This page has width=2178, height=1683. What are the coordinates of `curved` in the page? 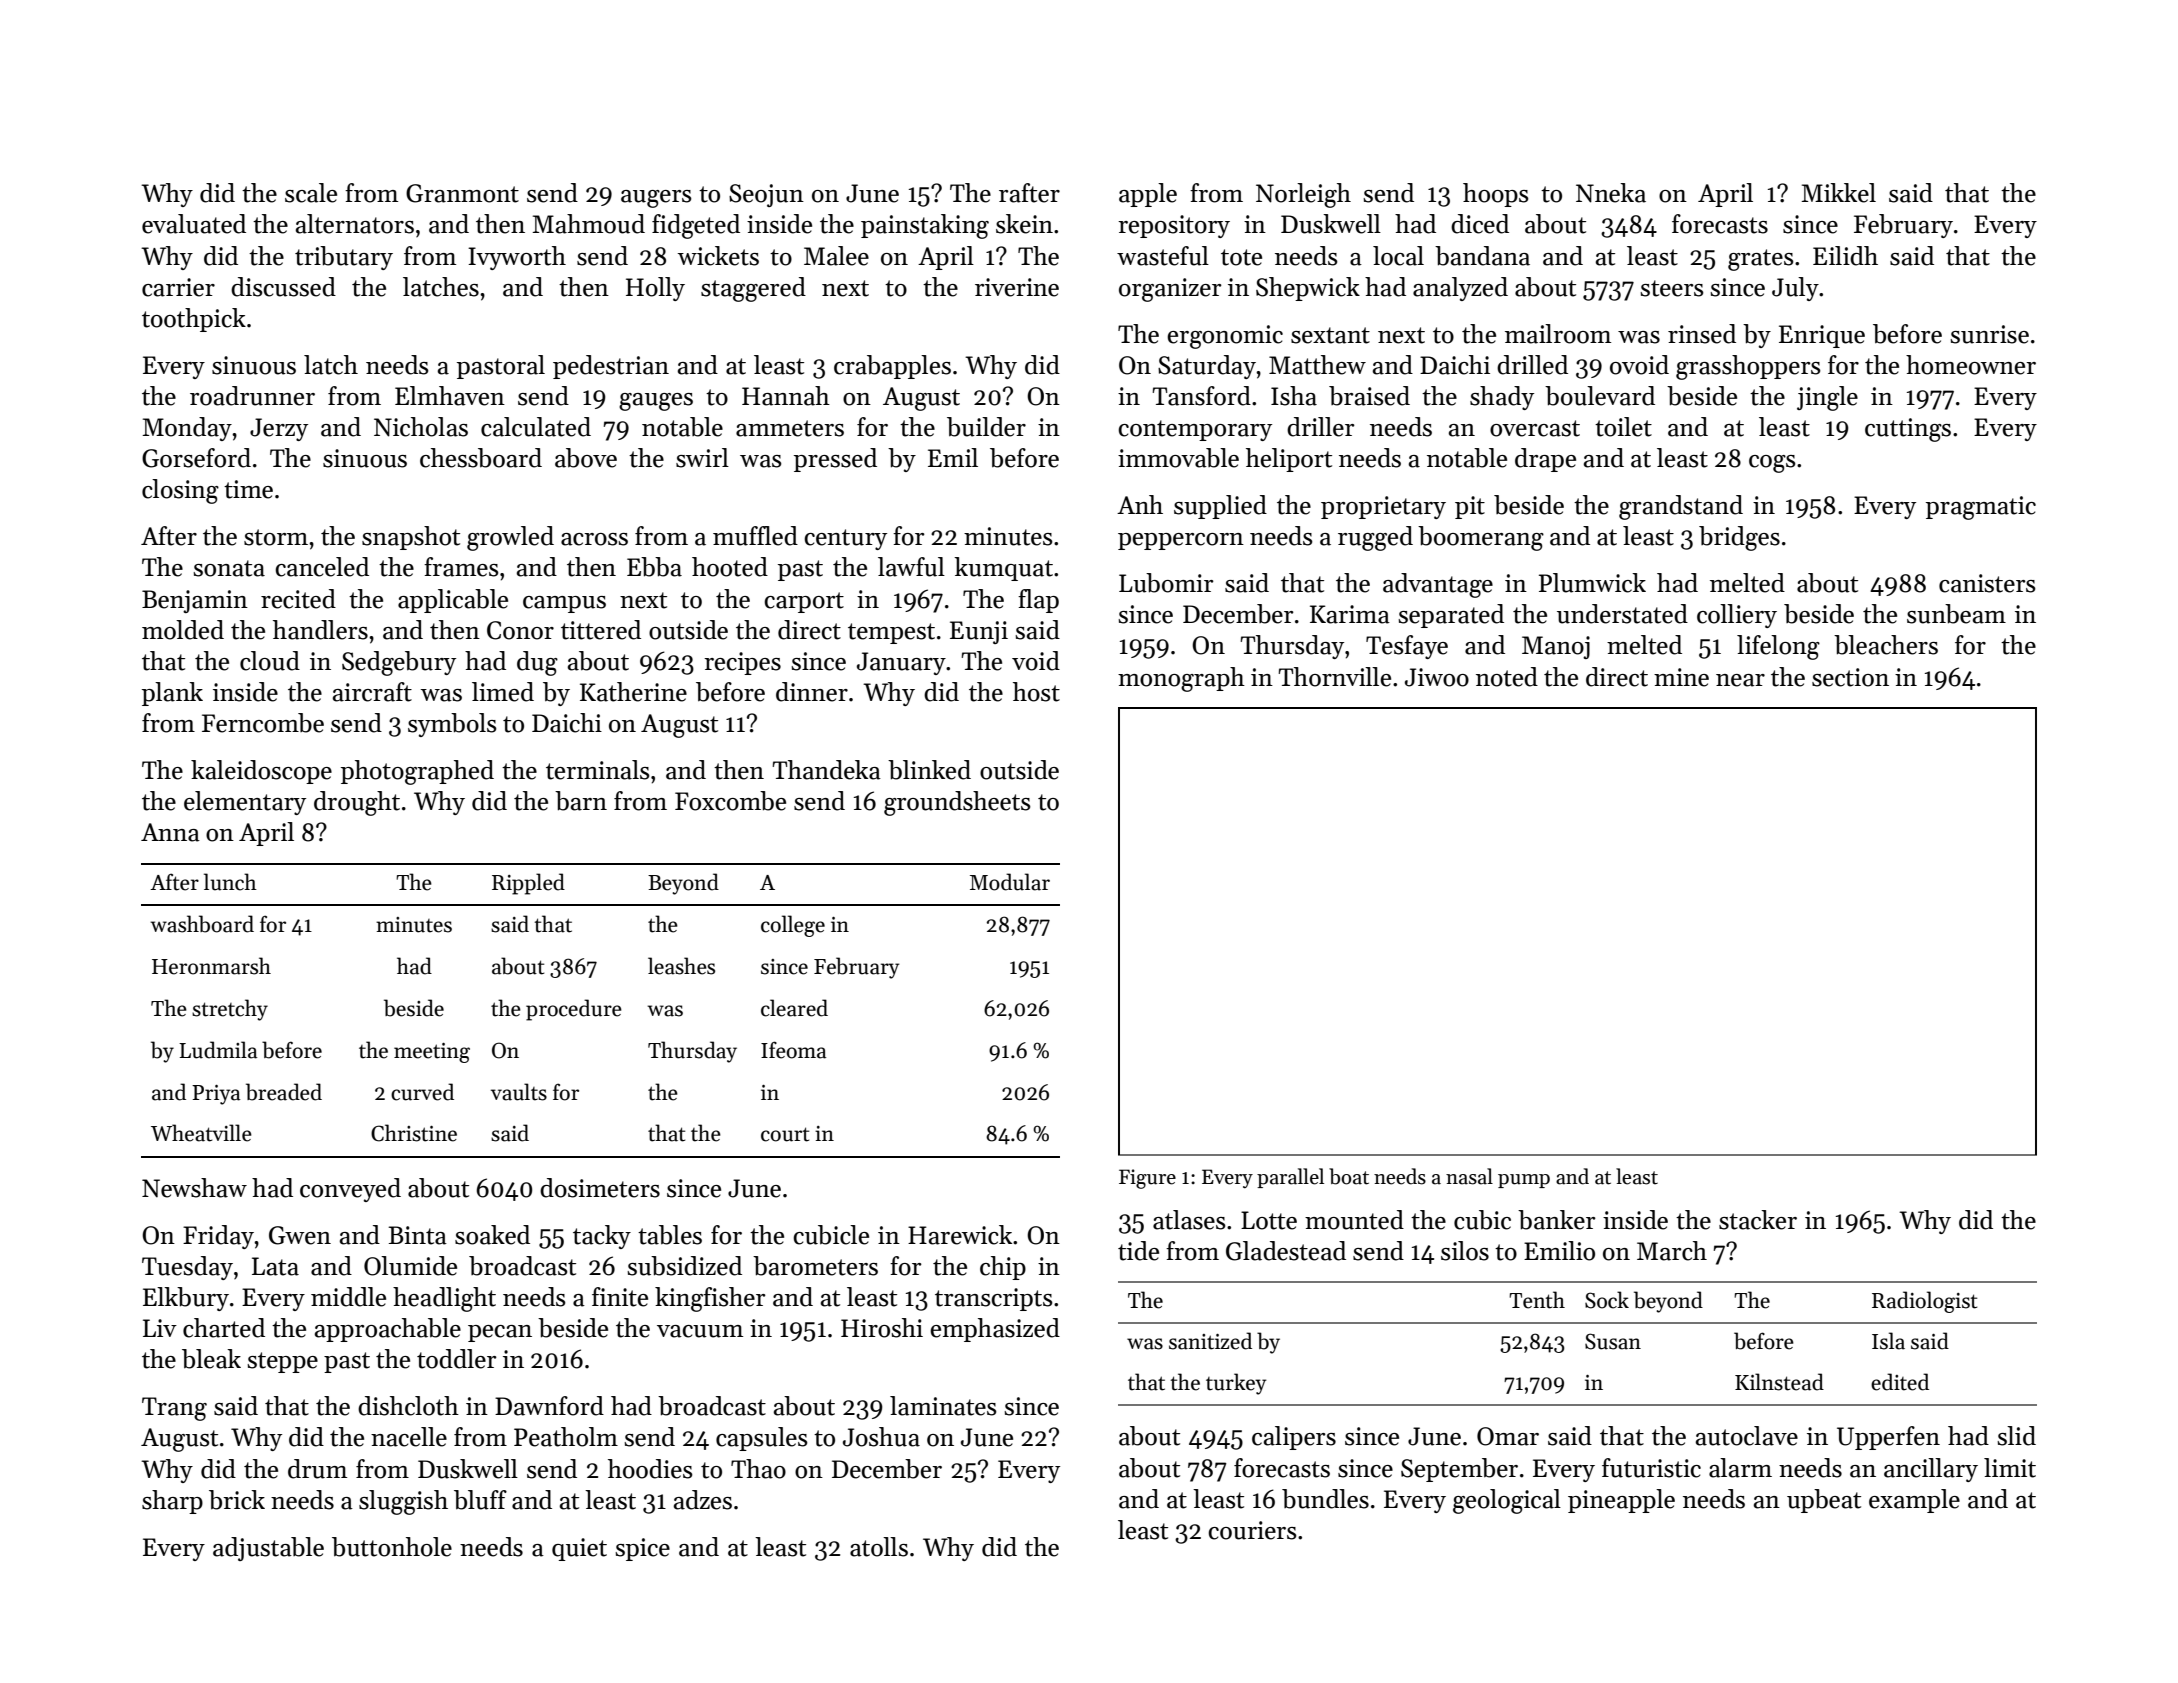 It's located at (422, 1092).
